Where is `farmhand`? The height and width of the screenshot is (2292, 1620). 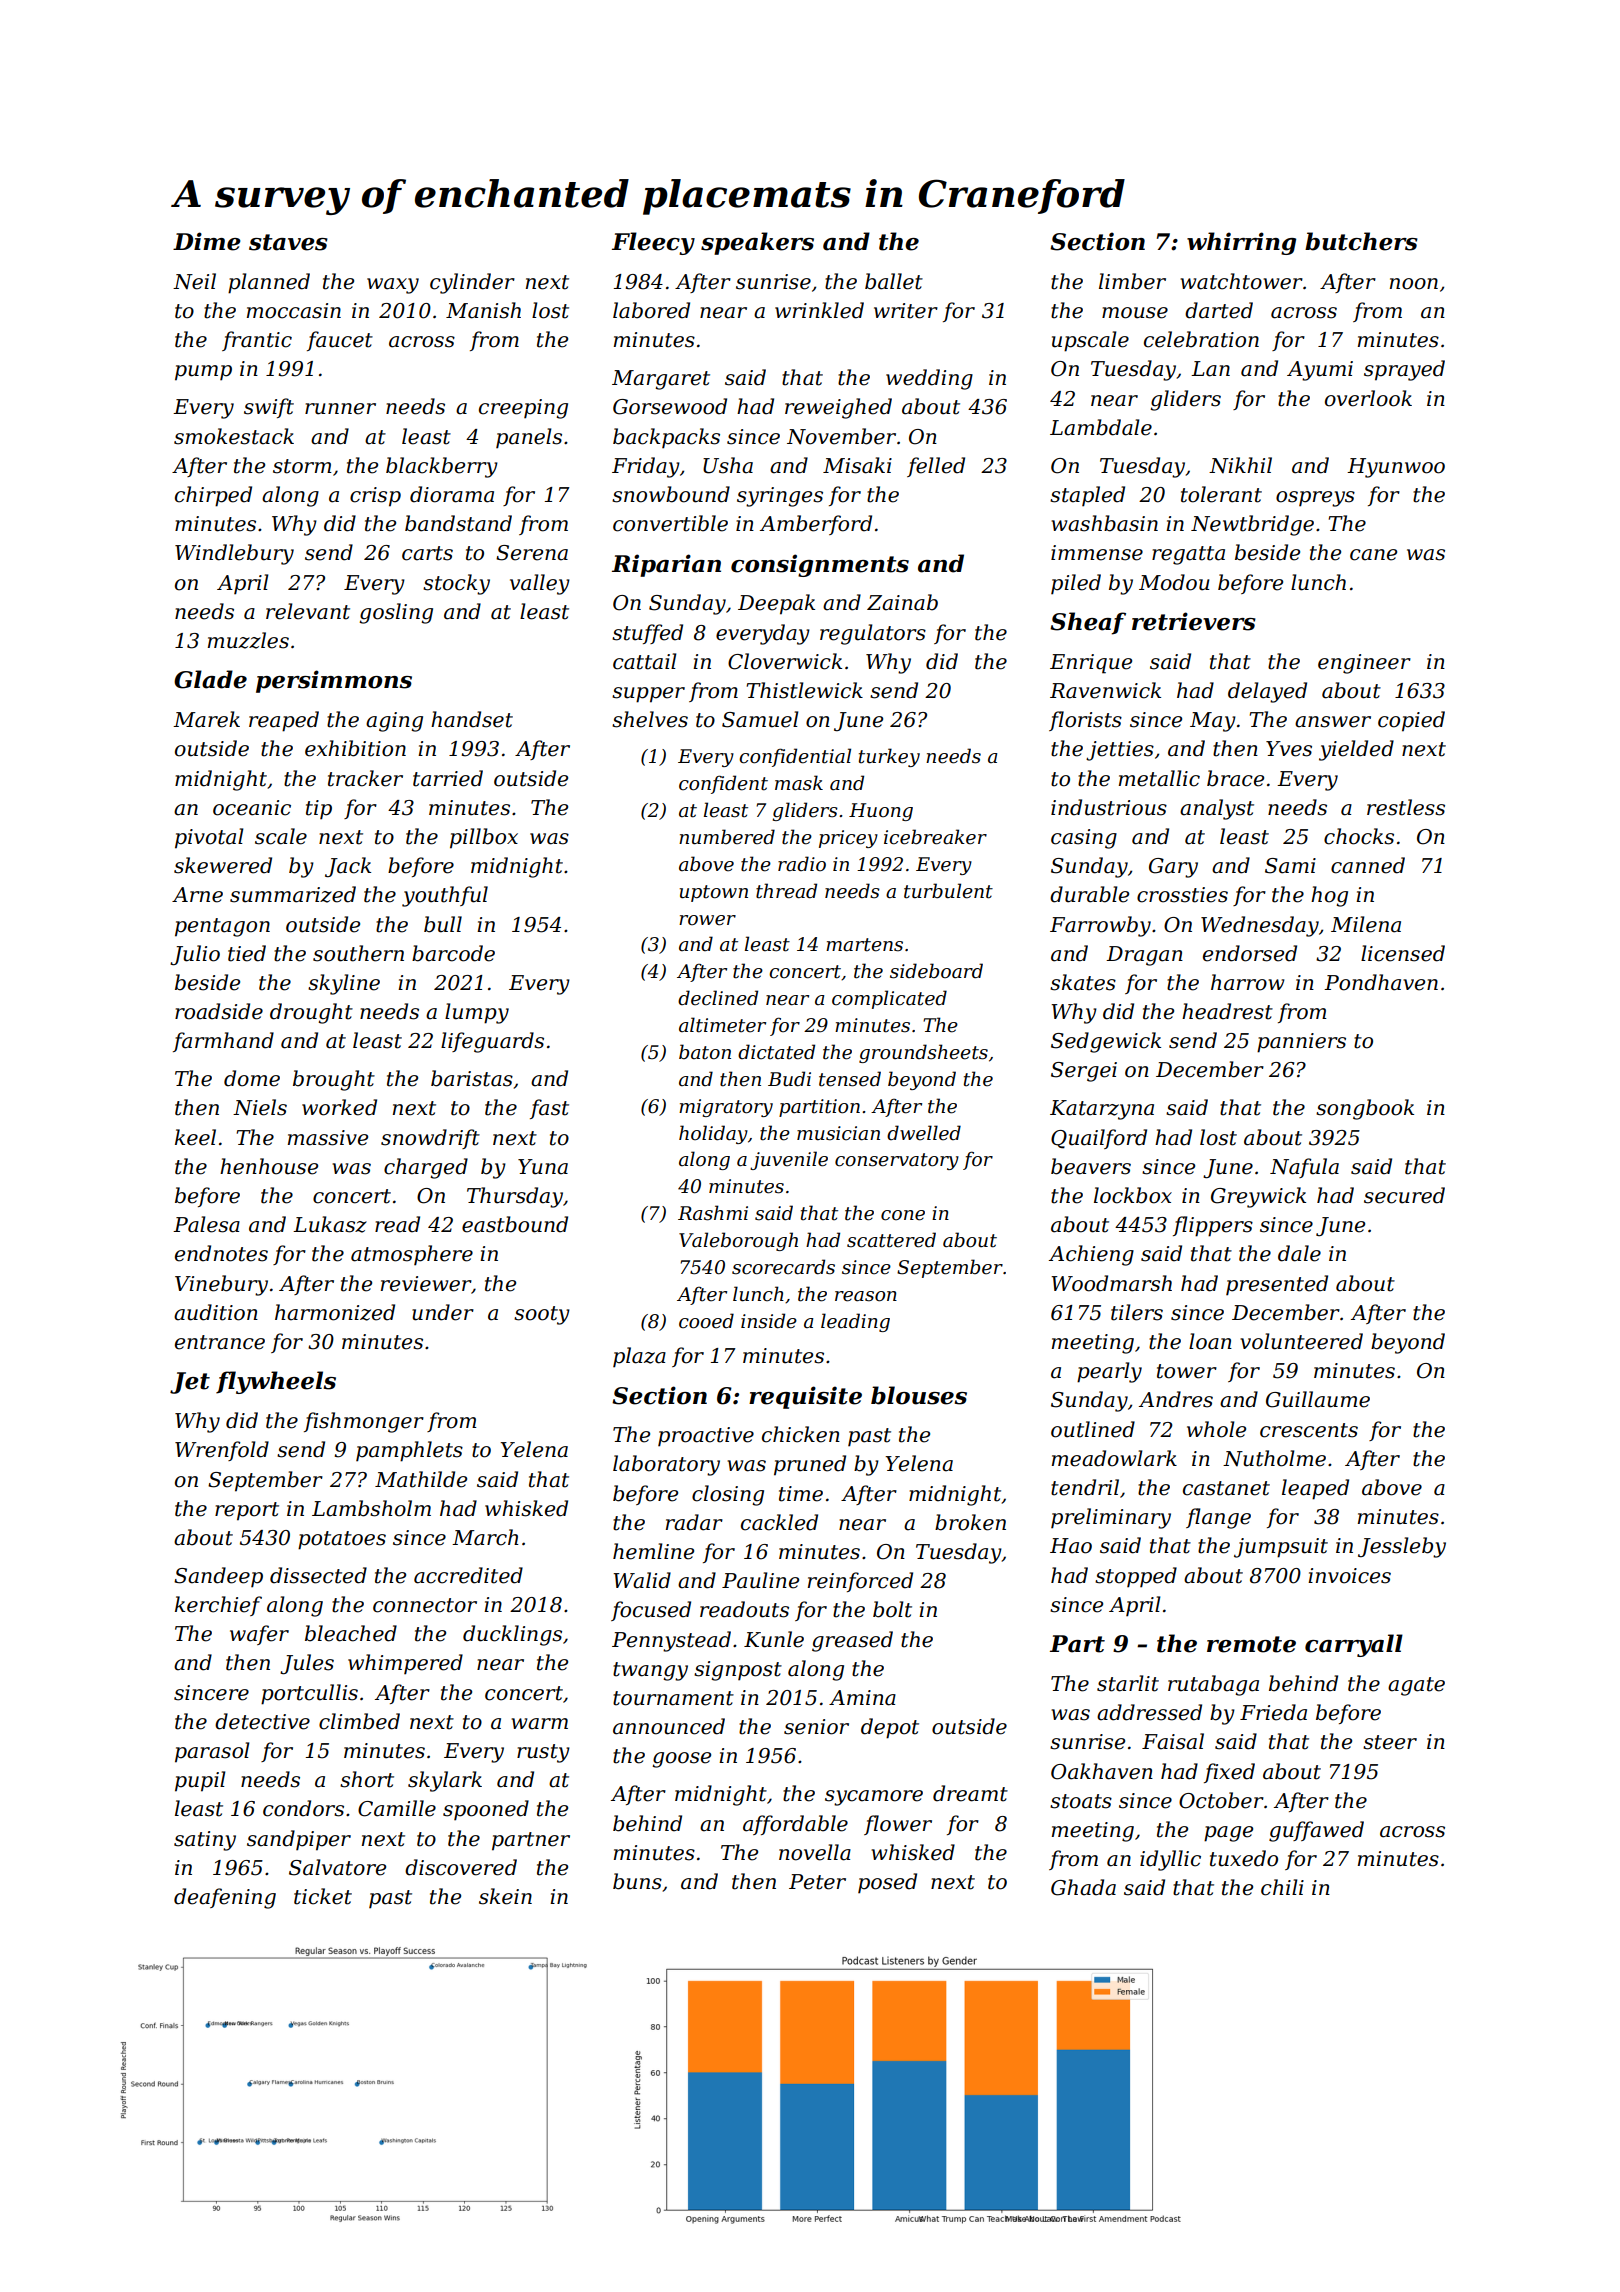 farmhand is located at coordinates (223, 1042).
